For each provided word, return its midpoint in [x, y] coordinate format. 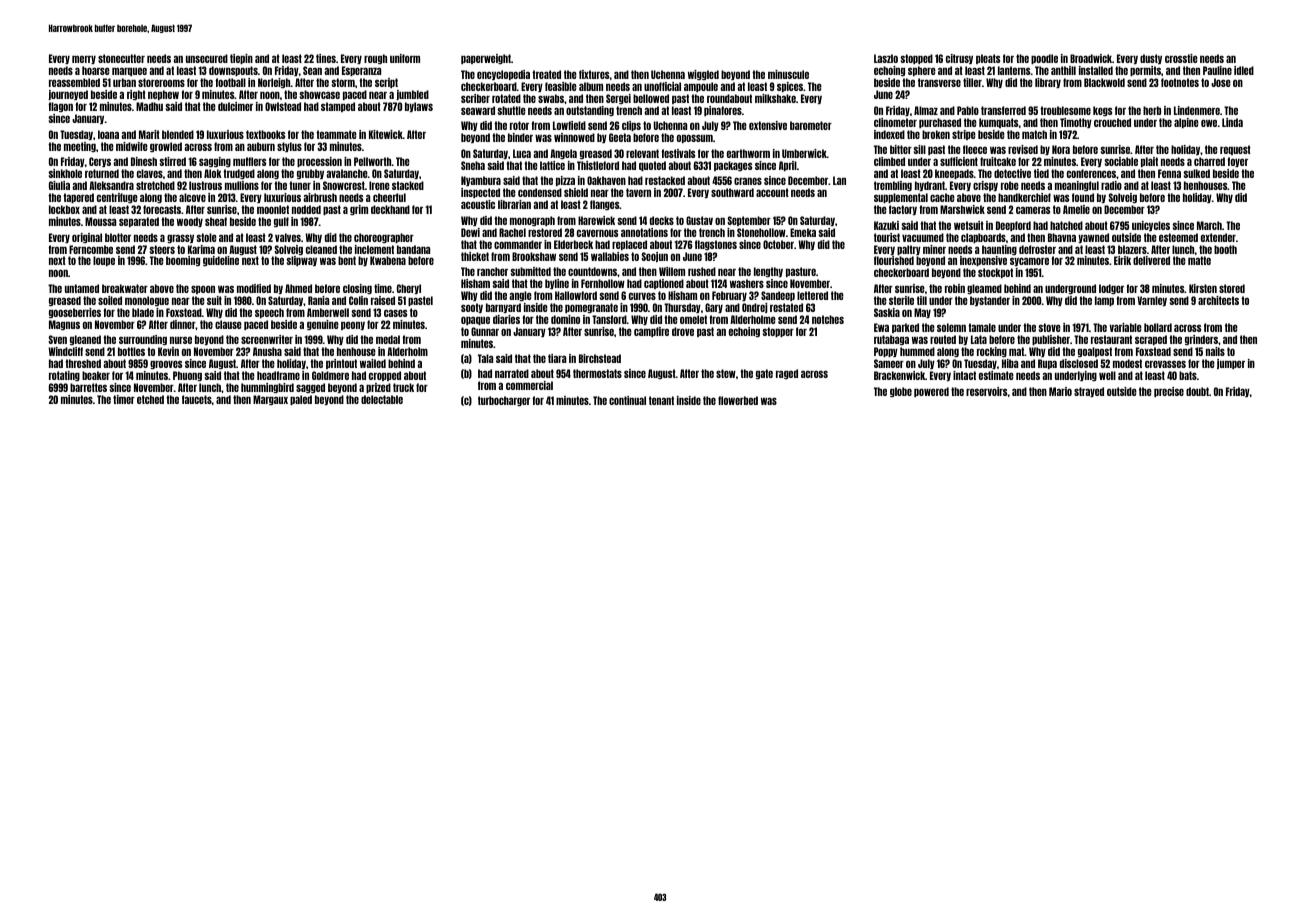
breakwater [125, 288]
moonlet [273, 209]
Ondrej [755, 308]
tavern [638, 192]
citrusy [959, 59]
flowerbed [738, 400]
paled [301, 400]
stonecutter [121, 58]
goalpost [1095, 352]
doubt [1197, 391]
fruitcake [998, 161]
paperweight [486, 59]
